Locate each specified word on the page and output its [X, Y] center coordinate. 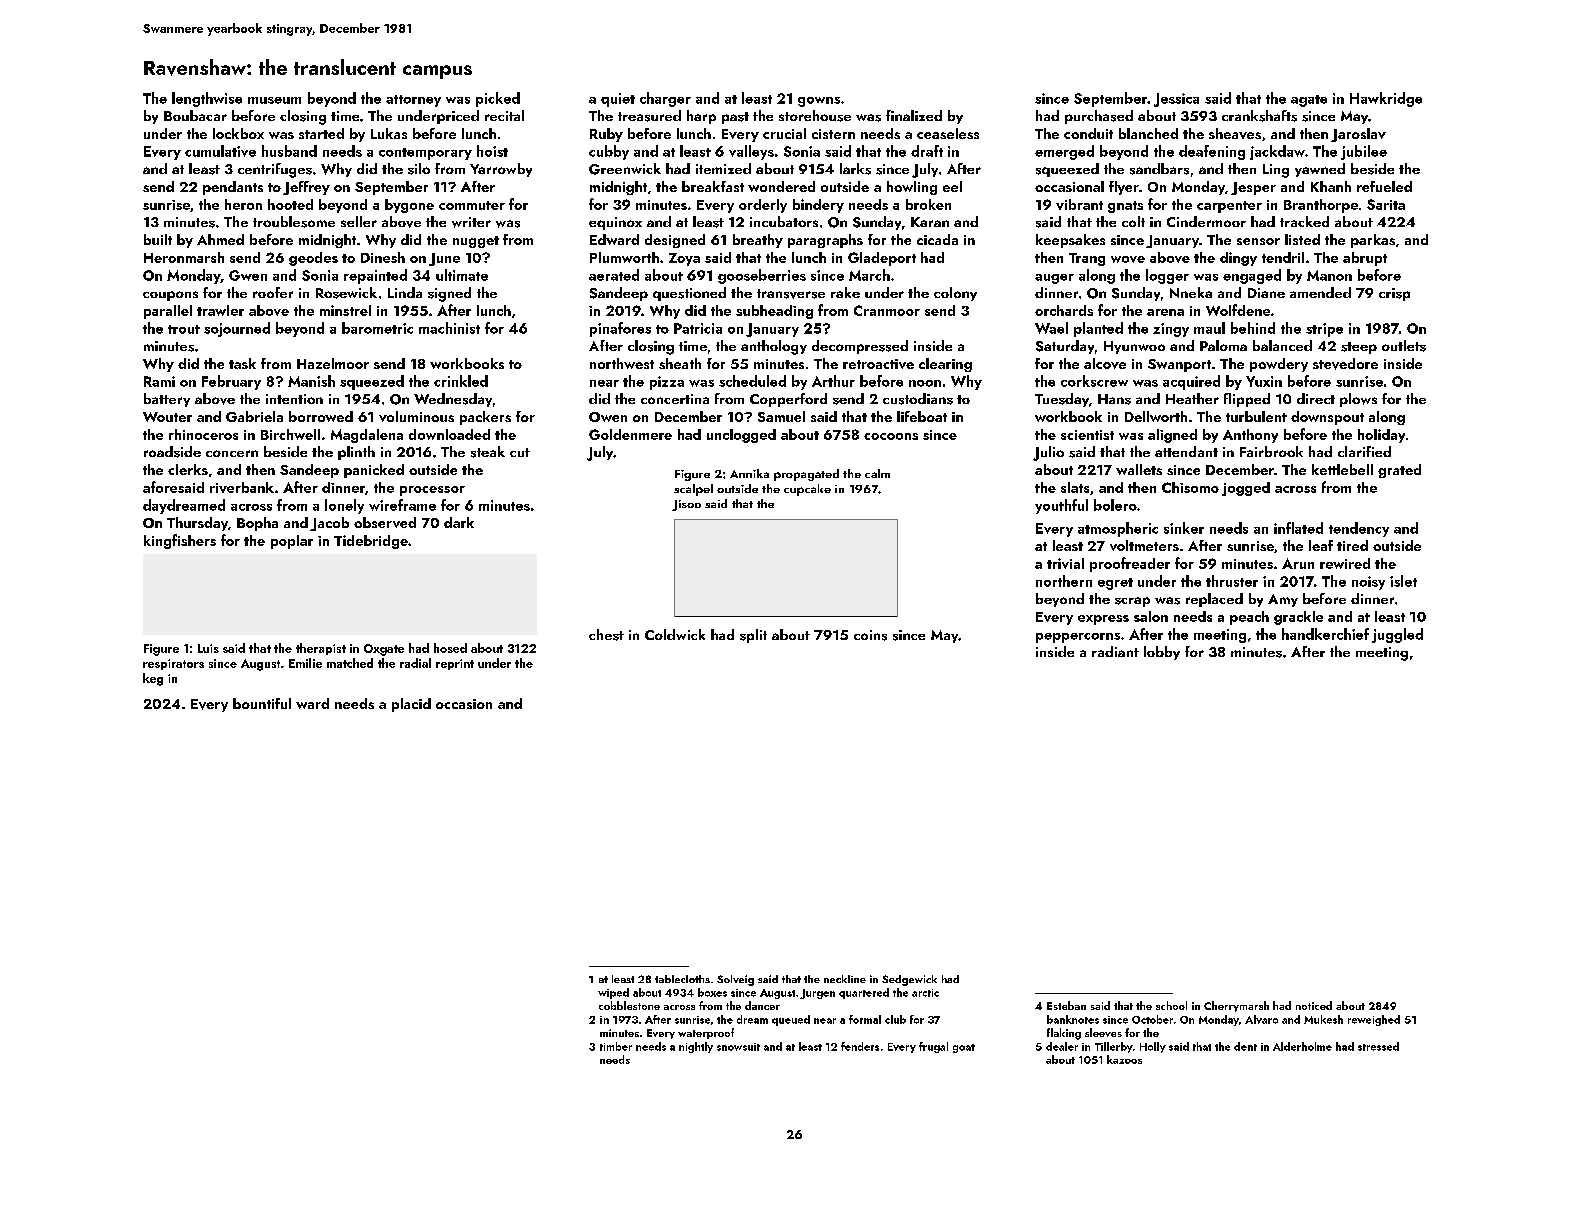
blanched [1148, 133]
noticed [1314, 1005]
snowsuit [738, 1047]
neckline [845, 979]
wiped [613, 993]
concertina [675, 399]
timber [616, 1046]
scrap [1132, 602]
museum [274, 100]
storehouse [815, 116]
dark [459, 522]
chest [606, 635]
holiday [1381, 436]
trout [184, 329]
